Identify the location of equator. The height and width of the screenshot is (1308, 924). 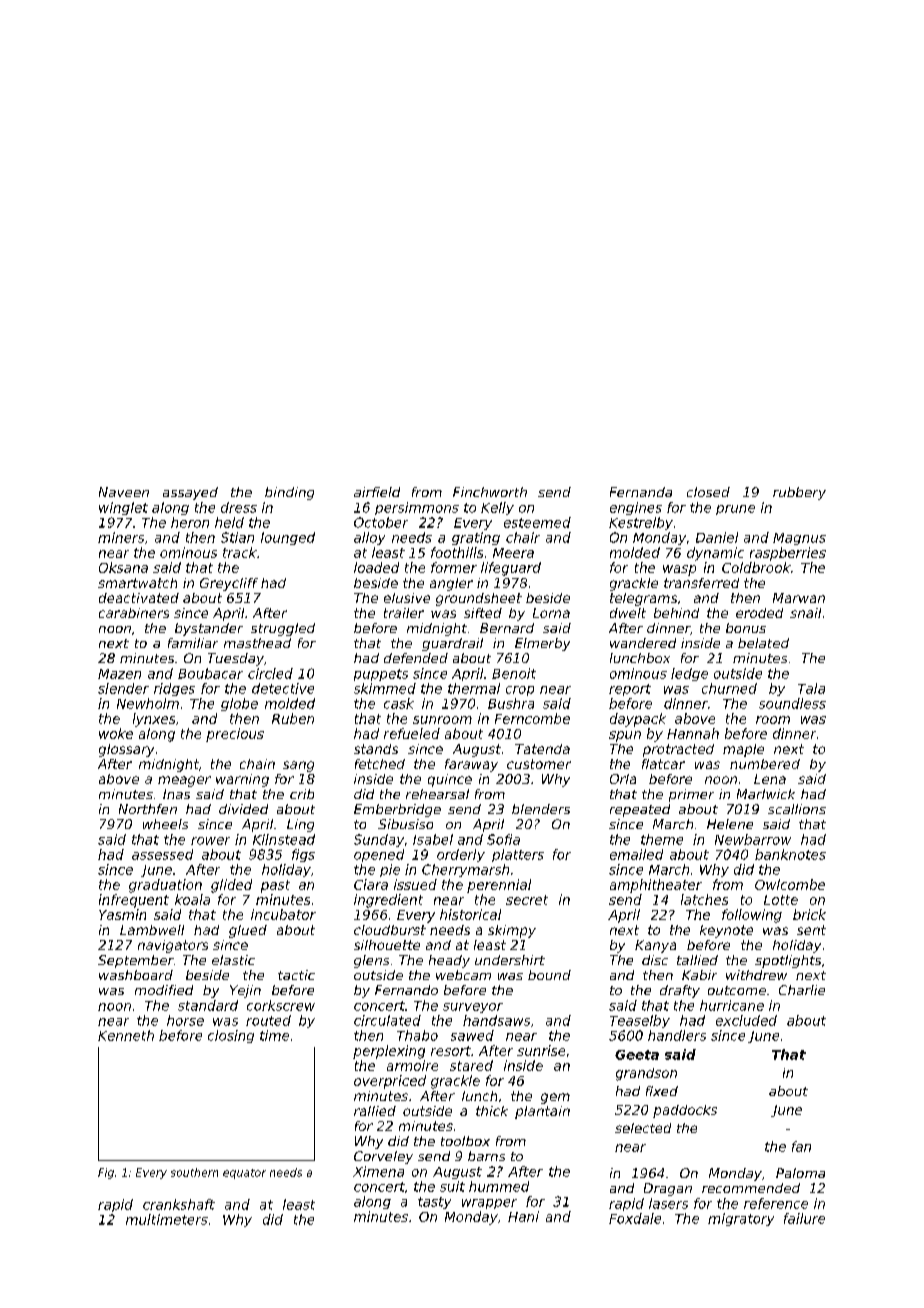
(244, 1174).
